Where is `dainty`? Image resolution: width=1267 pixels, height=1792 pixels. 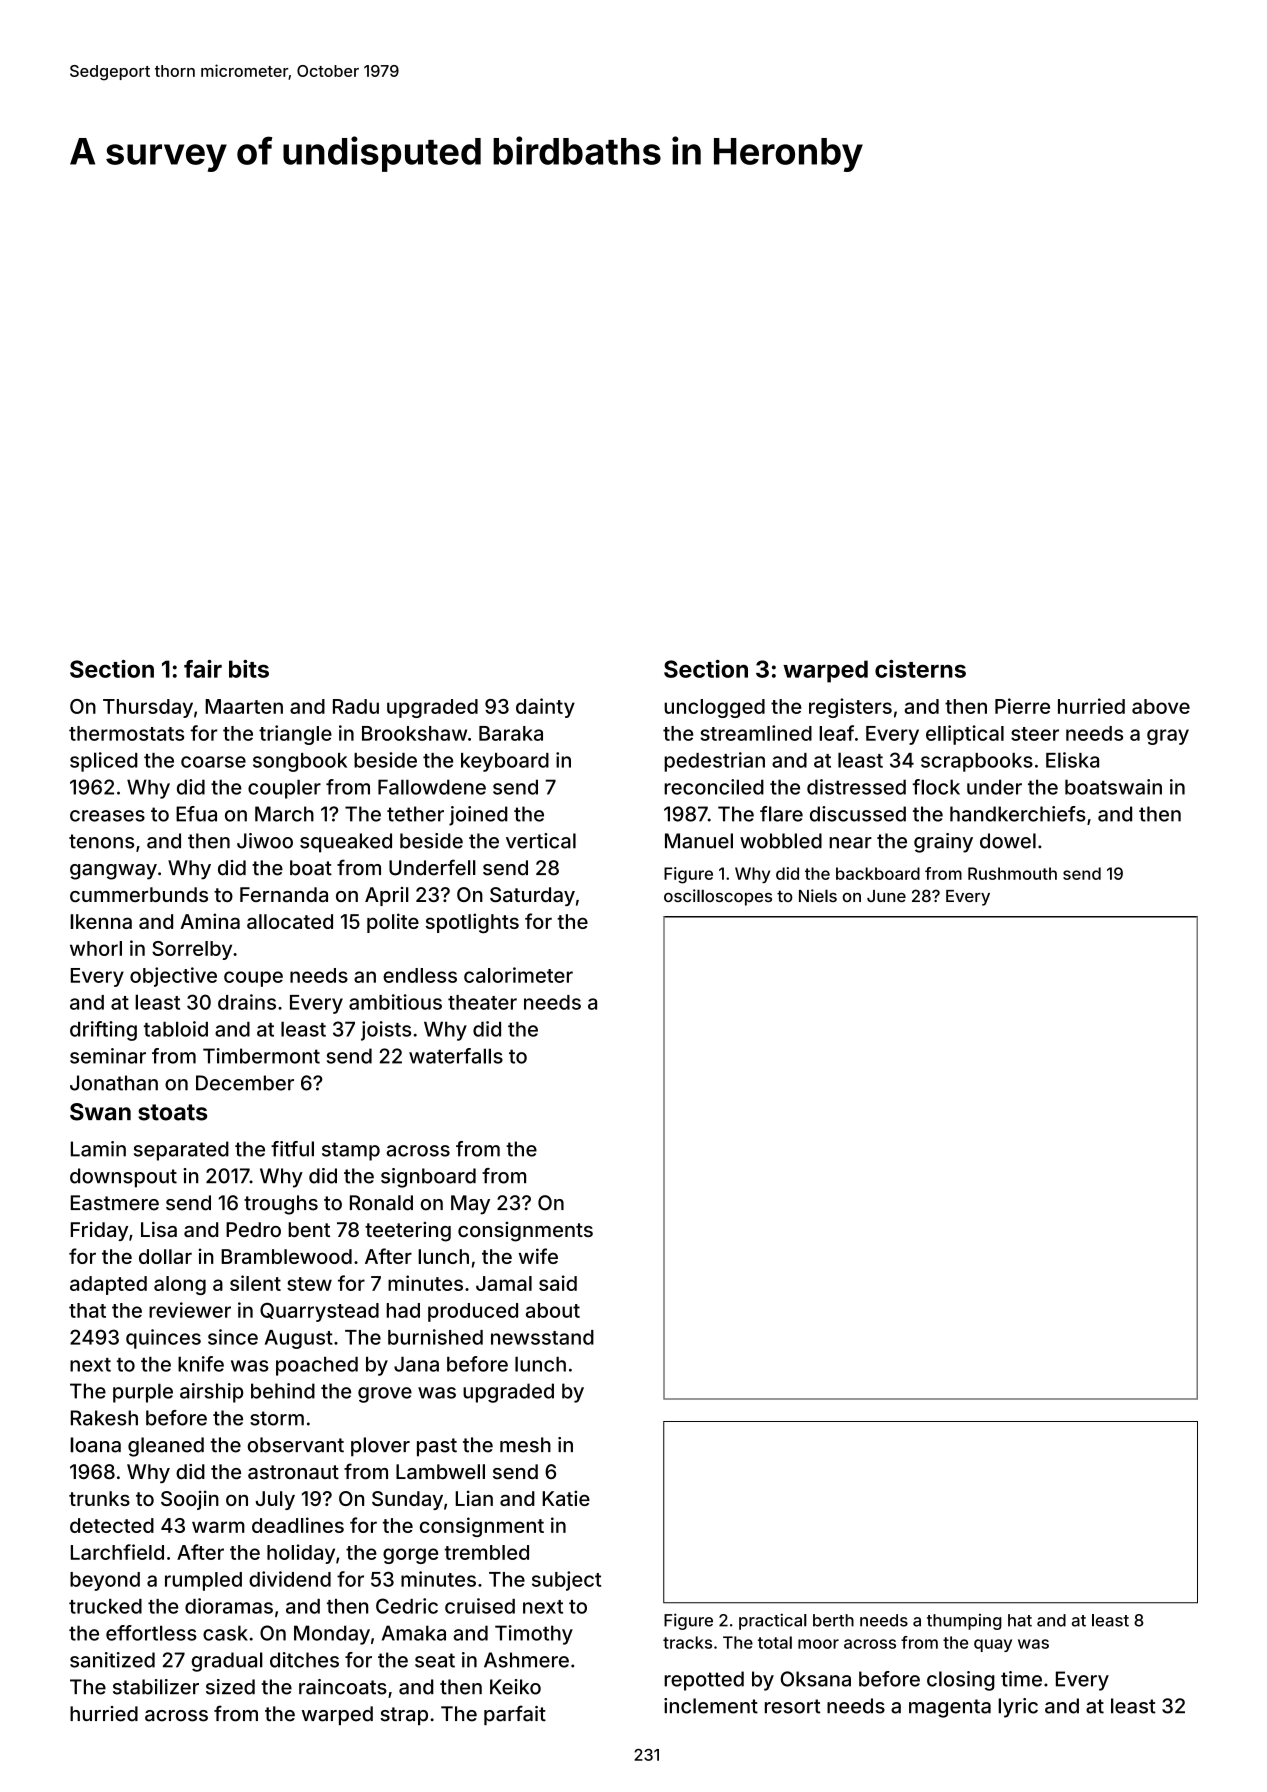 dainty is located at coordinates (545, 708).
